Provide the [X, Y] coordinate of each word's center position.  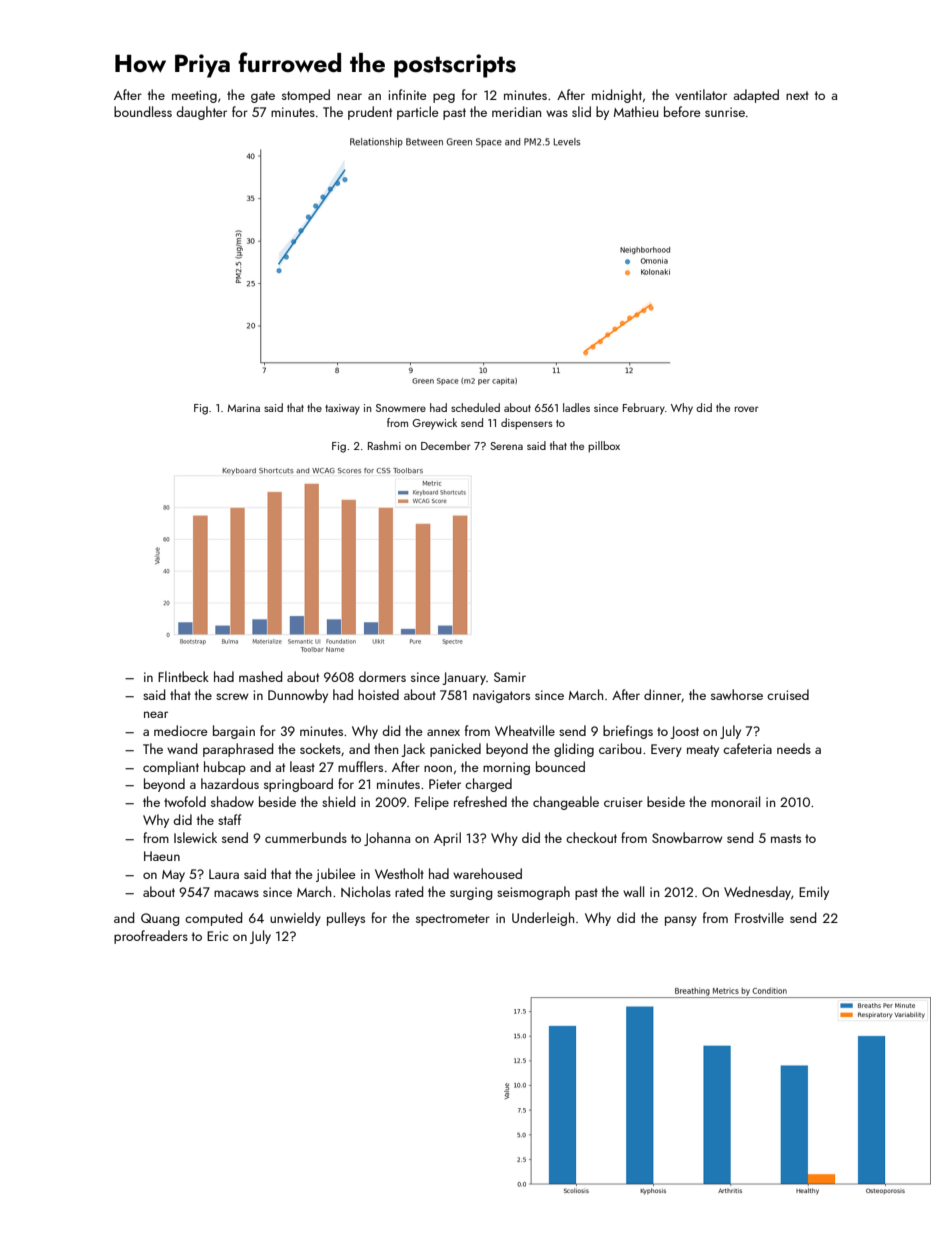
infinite [408, 94]
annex [443, 732]
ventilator [701, 94]
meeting [194, 96]
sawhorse [737, 694]
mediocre [181, 730]
